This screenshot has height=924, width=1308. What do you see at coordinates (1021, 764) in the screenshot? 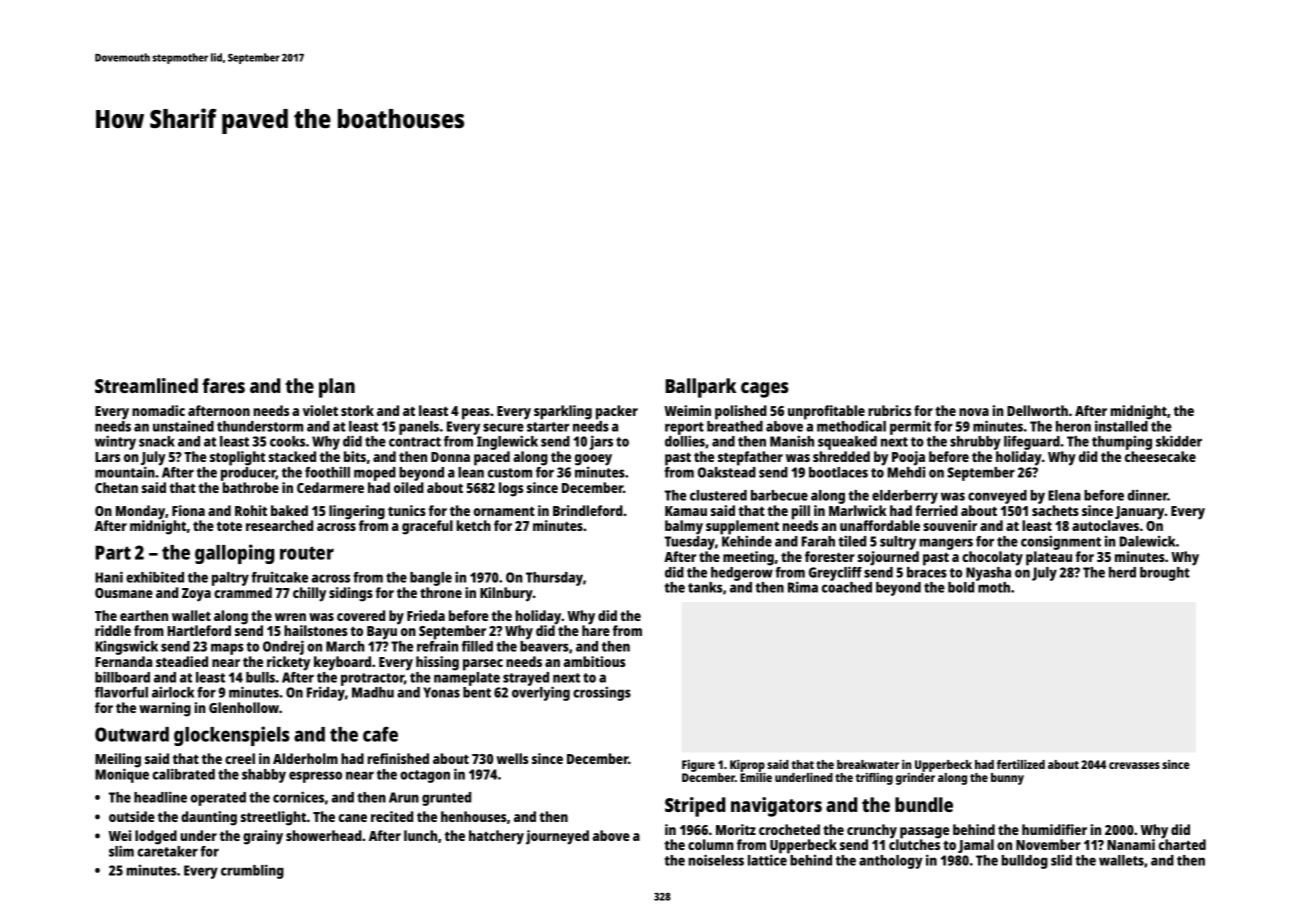
I see `fertilized` at bounding box center [1021, 764].
